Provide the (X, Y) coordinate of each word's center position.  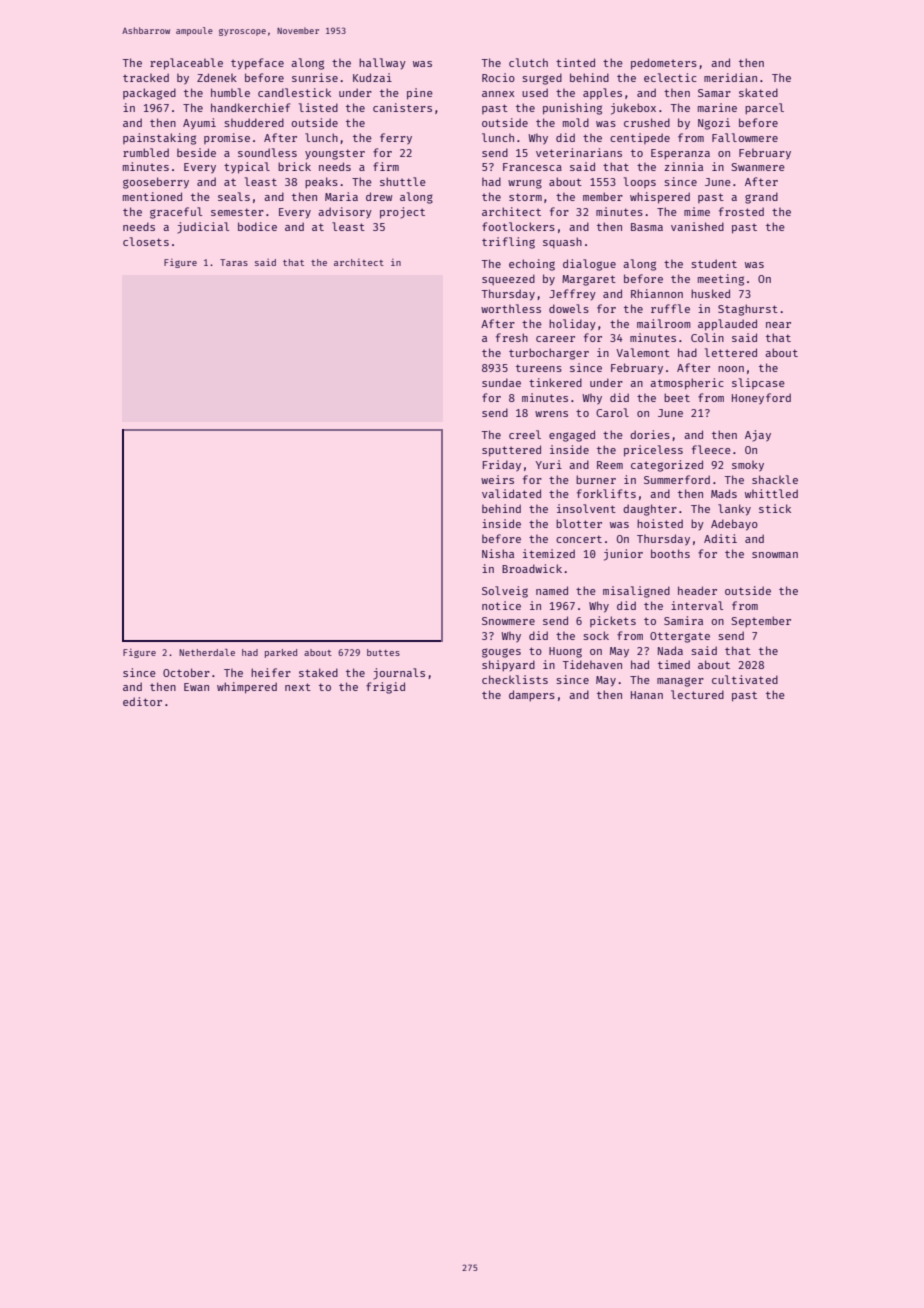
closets (146, 241)
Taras (234, 262)
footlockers (518, 226)
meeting (721, 280)
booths (670, 553)
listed (318, 107)
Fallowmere (745, 137)
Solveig (505, 592)
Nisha (498, 553)
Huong (565, 652)
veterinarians (579, 152)
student (714, 263)
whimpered (247, 688)
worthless (511, 308)
